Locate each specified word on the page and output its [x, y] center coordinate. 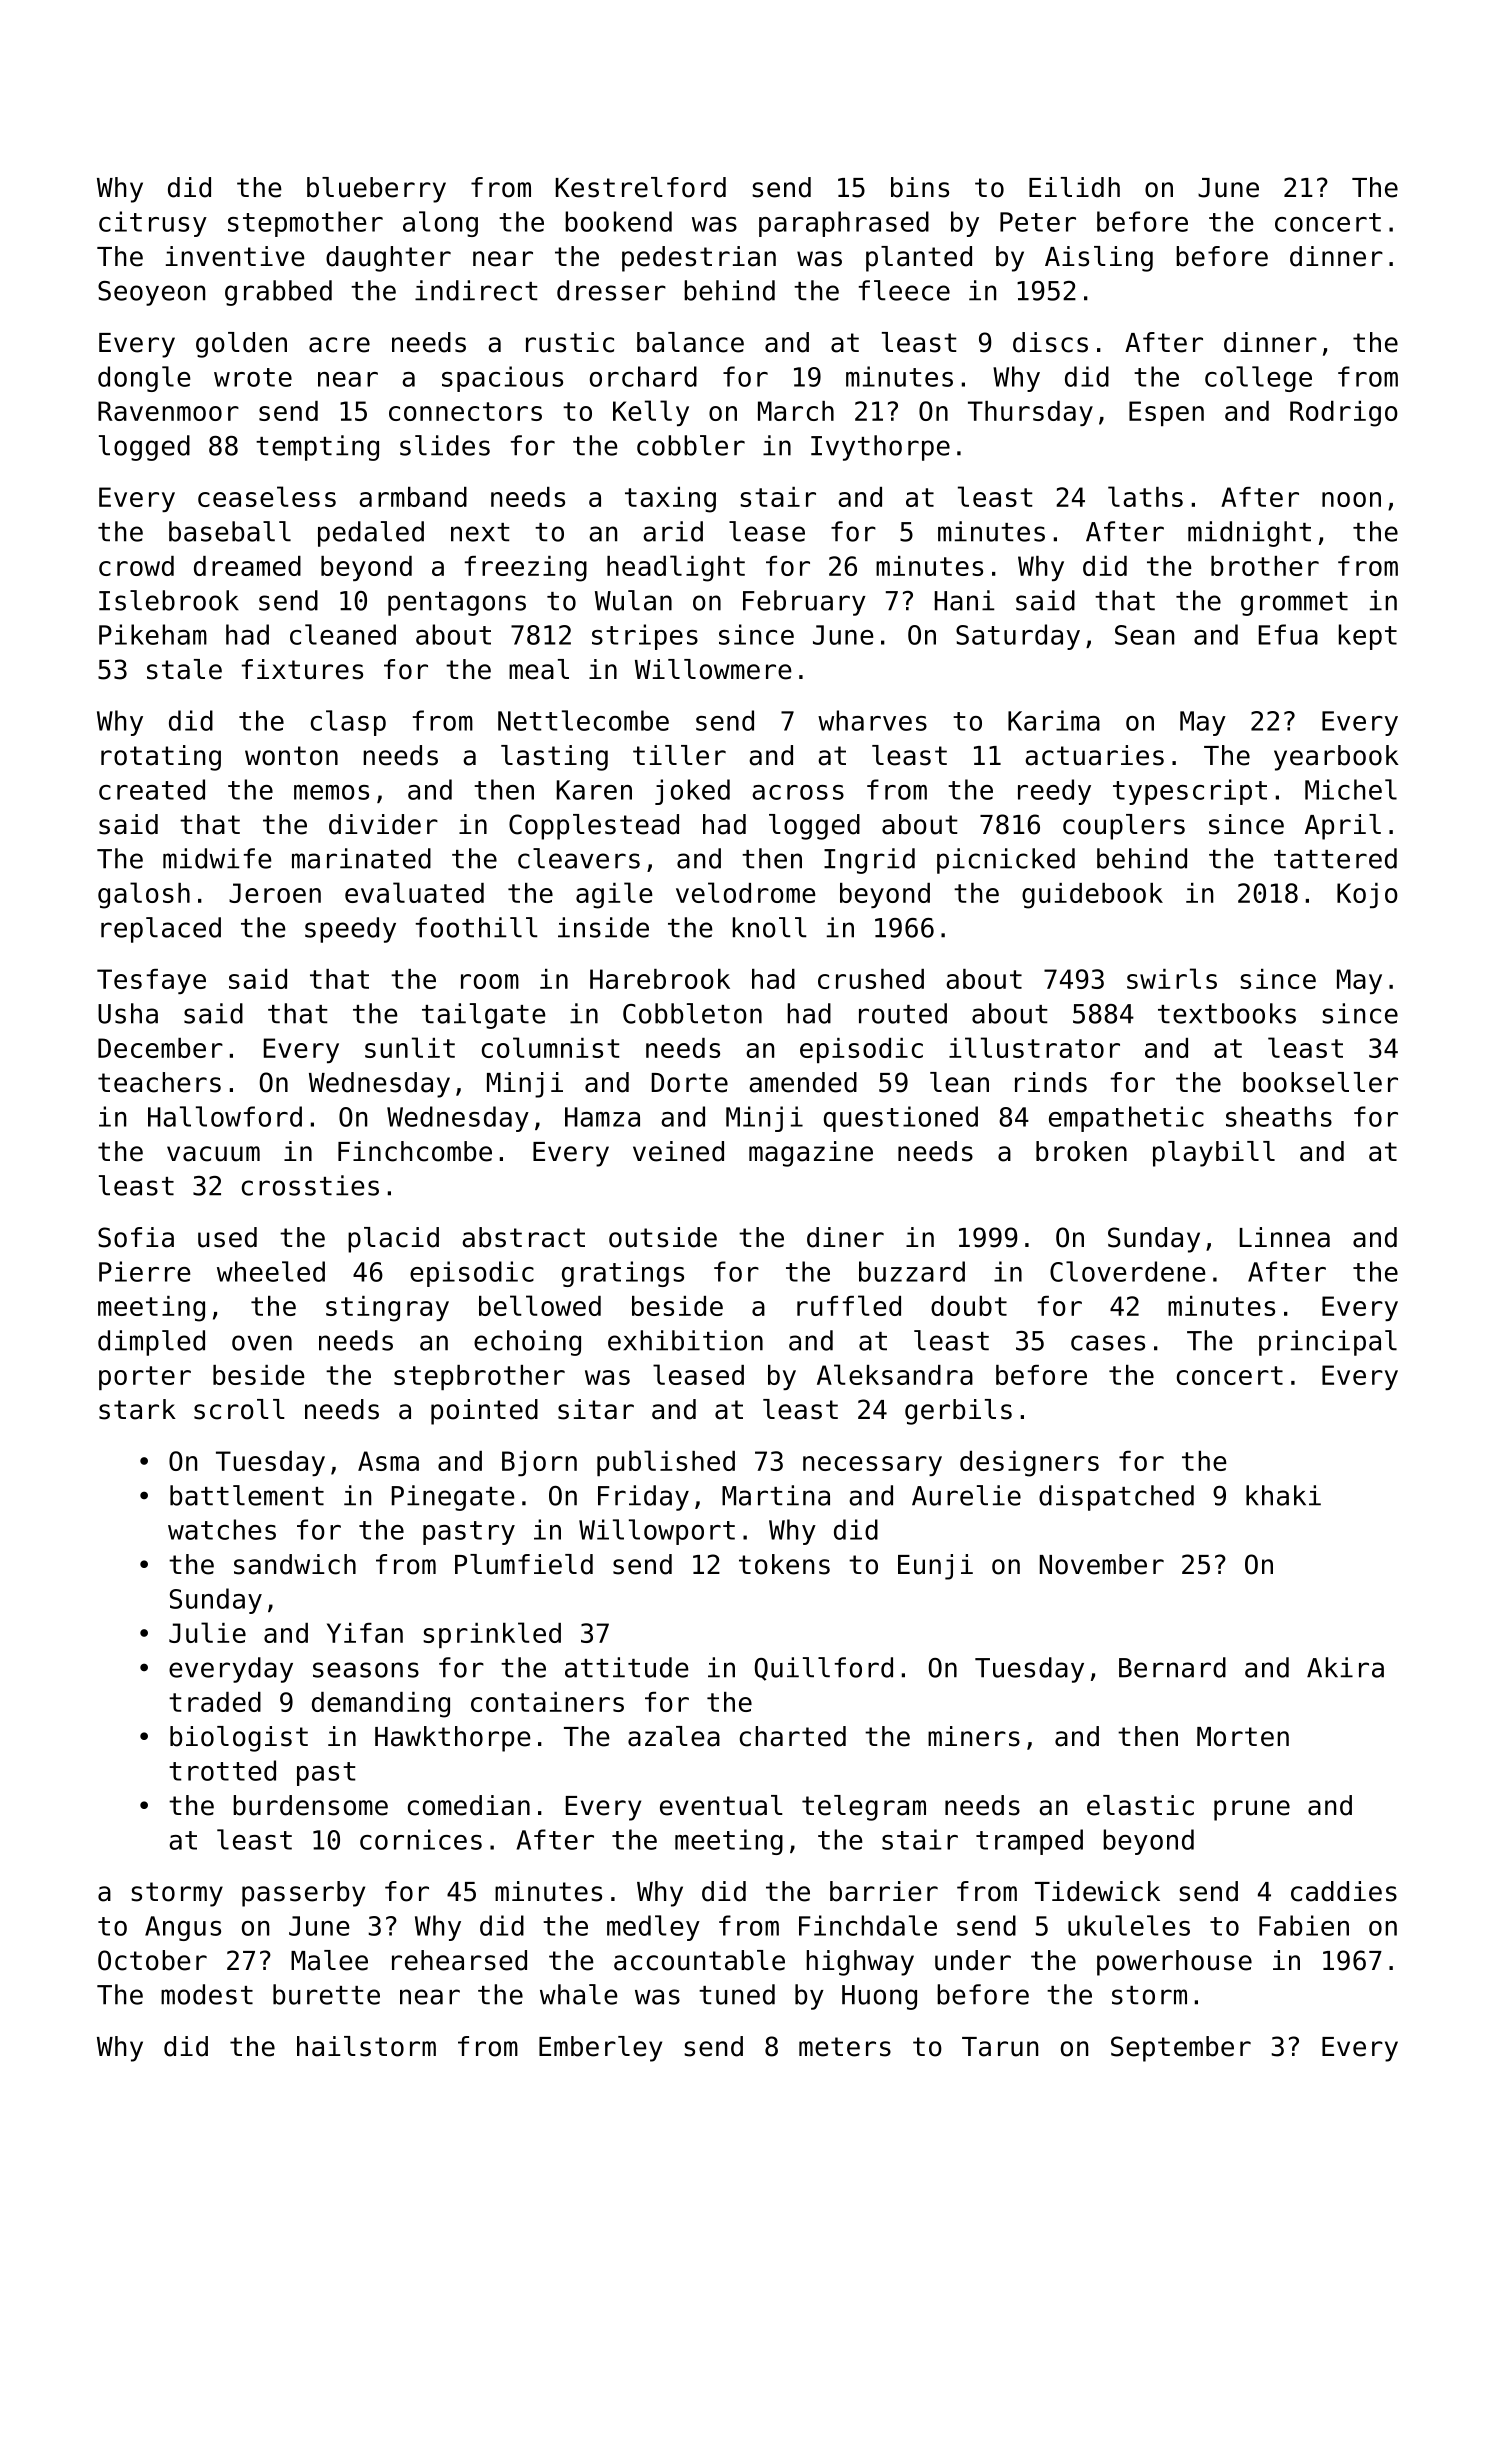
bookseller [1320, 1082]
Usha [128, 1013]
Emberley [600, 2049]
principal [1328, 1343]
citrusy [153, 224]
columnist [551, 1047]
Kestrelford [641, 187]
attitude [627, 1667]
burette [326, 1994]
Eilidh [1074, 187]
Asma [388, 1461]
